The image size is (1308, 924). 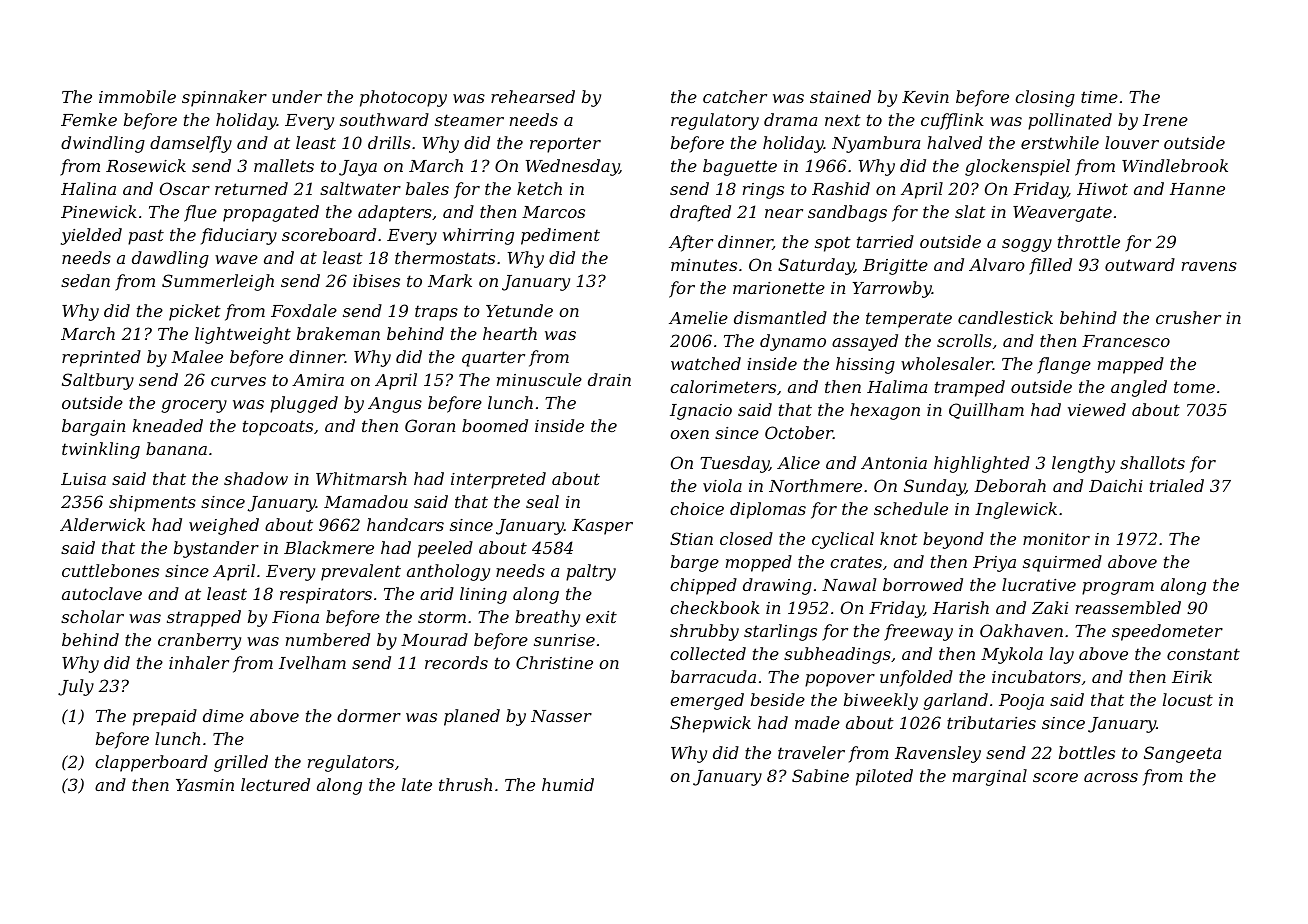 What do you see at coordinates (1016, 510) in the screenshot?
I see `Inglewick` at bounding box center [1016, 510].
